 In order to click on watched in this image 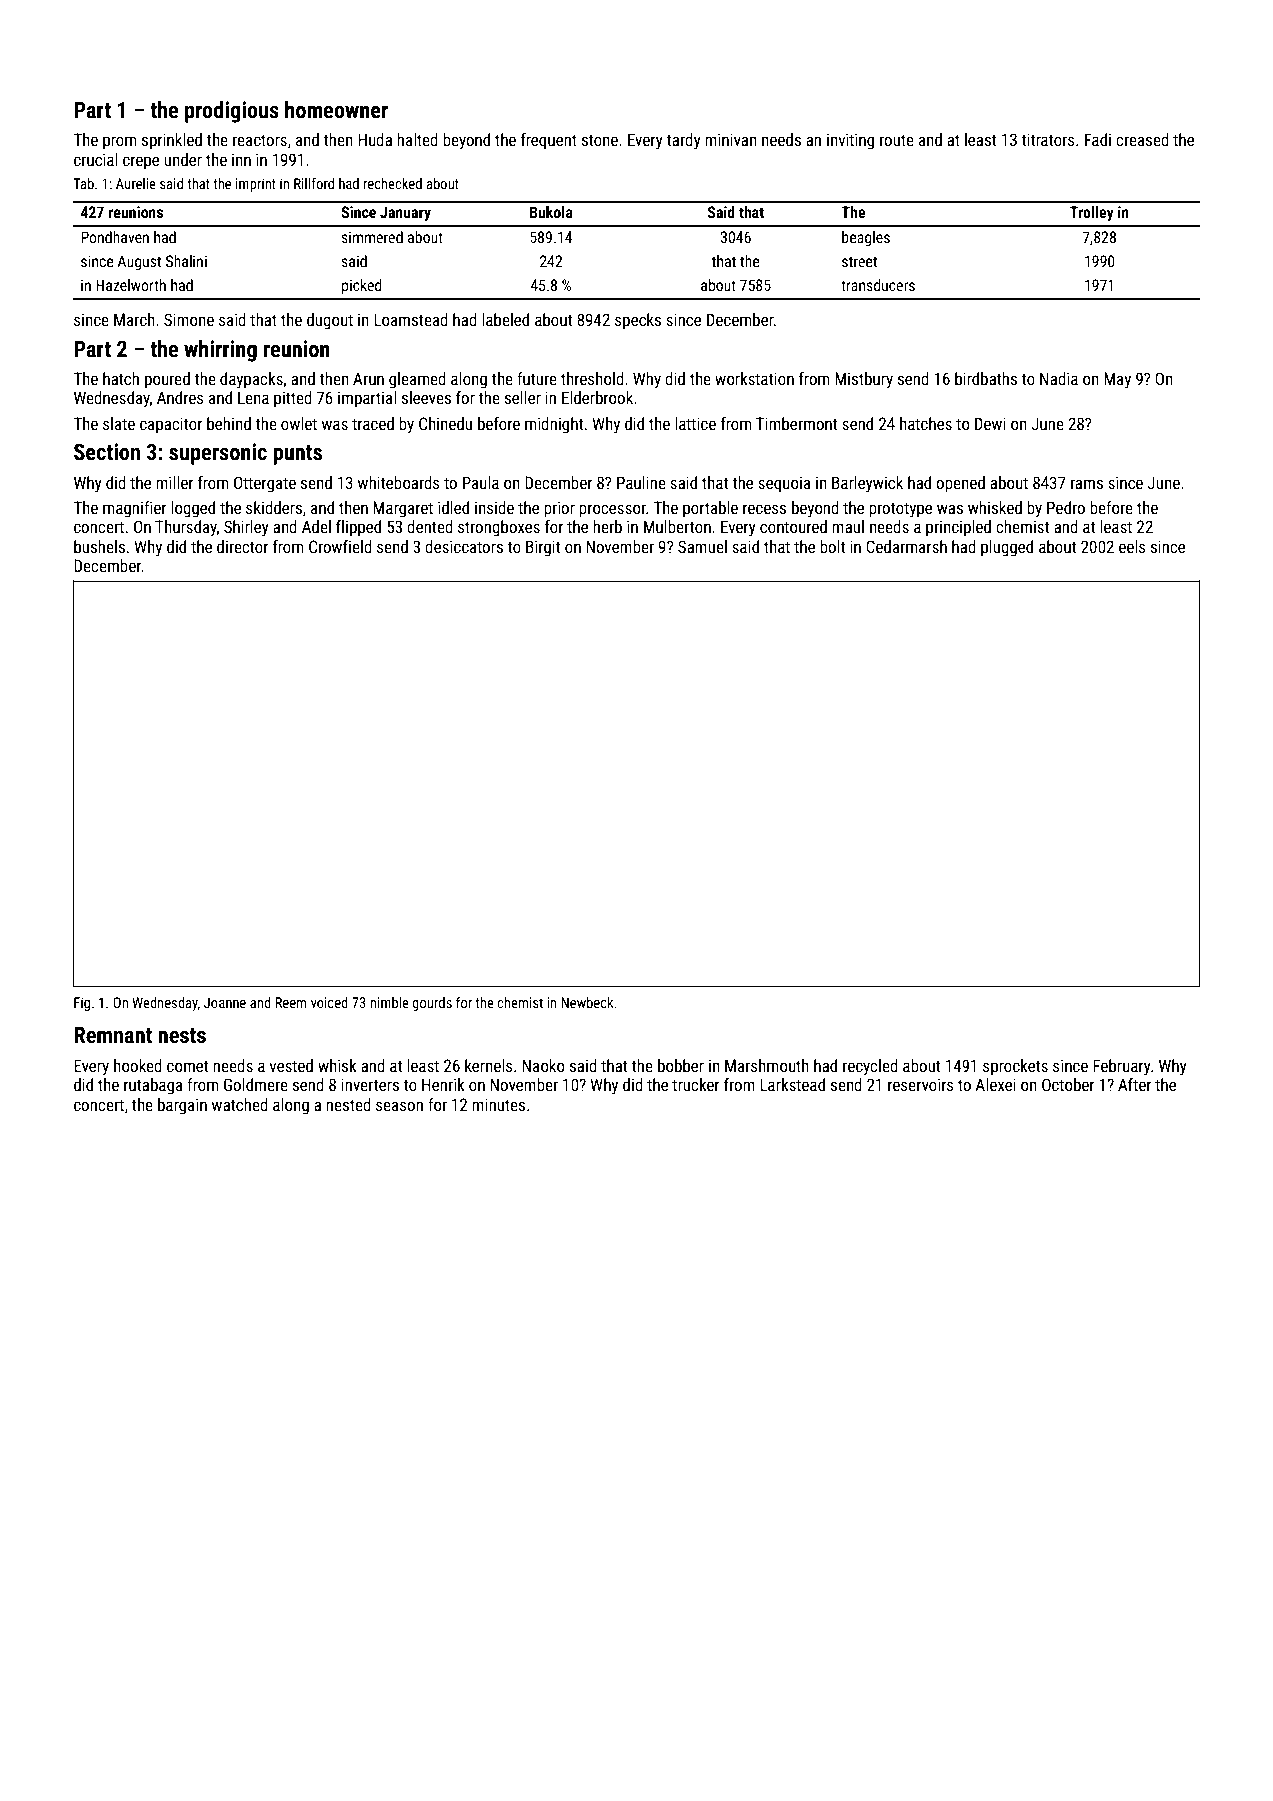, I will do `click(240, 1104)`.
